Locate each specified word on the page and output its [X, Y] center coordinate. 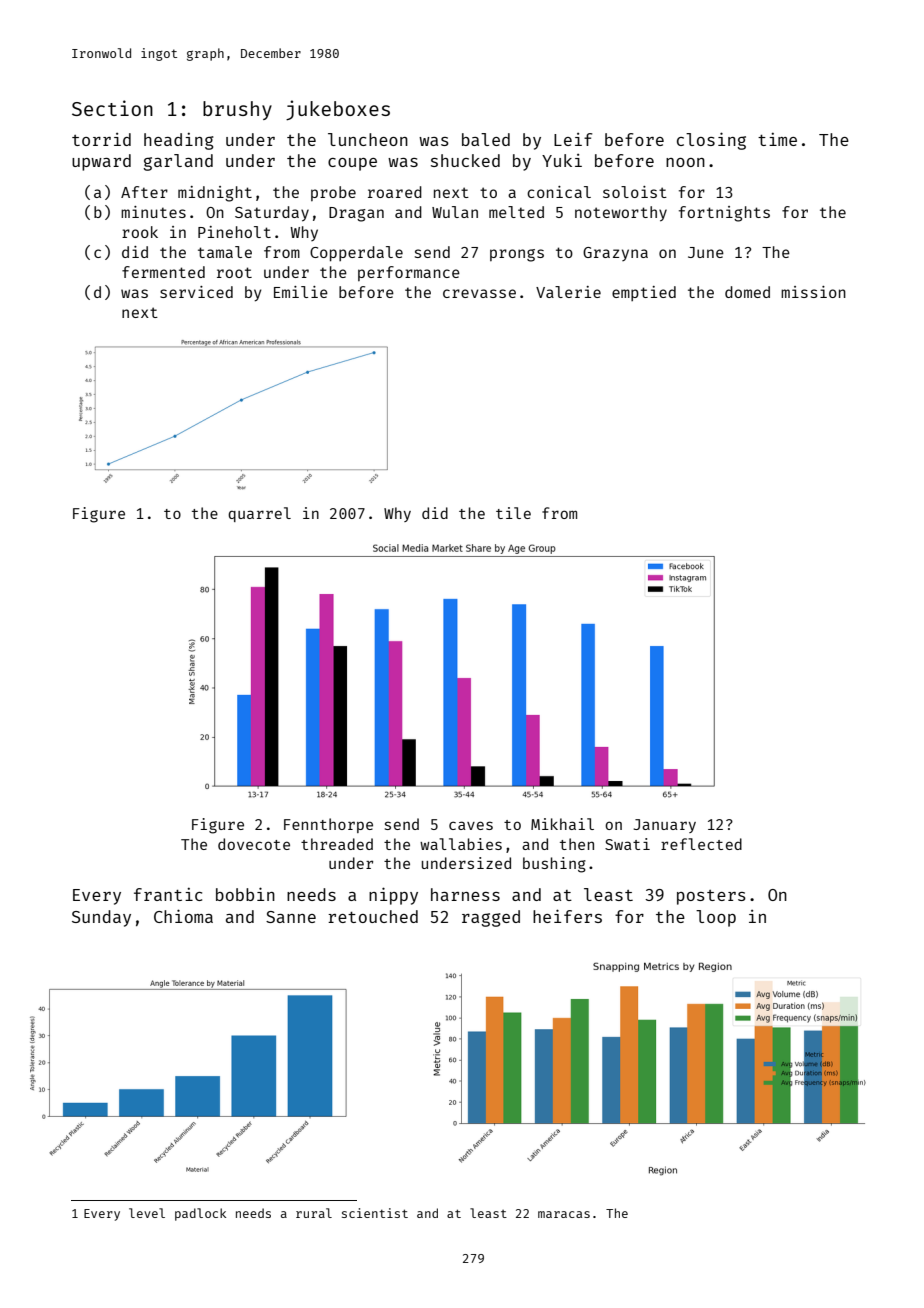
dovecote [254, 844]
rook [140, 232]
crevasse [479, 293]
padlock [200, 1214]
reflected [701, 844]
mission [813, 292]
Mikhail [562, 824]
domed [747, 292]
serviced [196, 292]
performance [409, 273]
